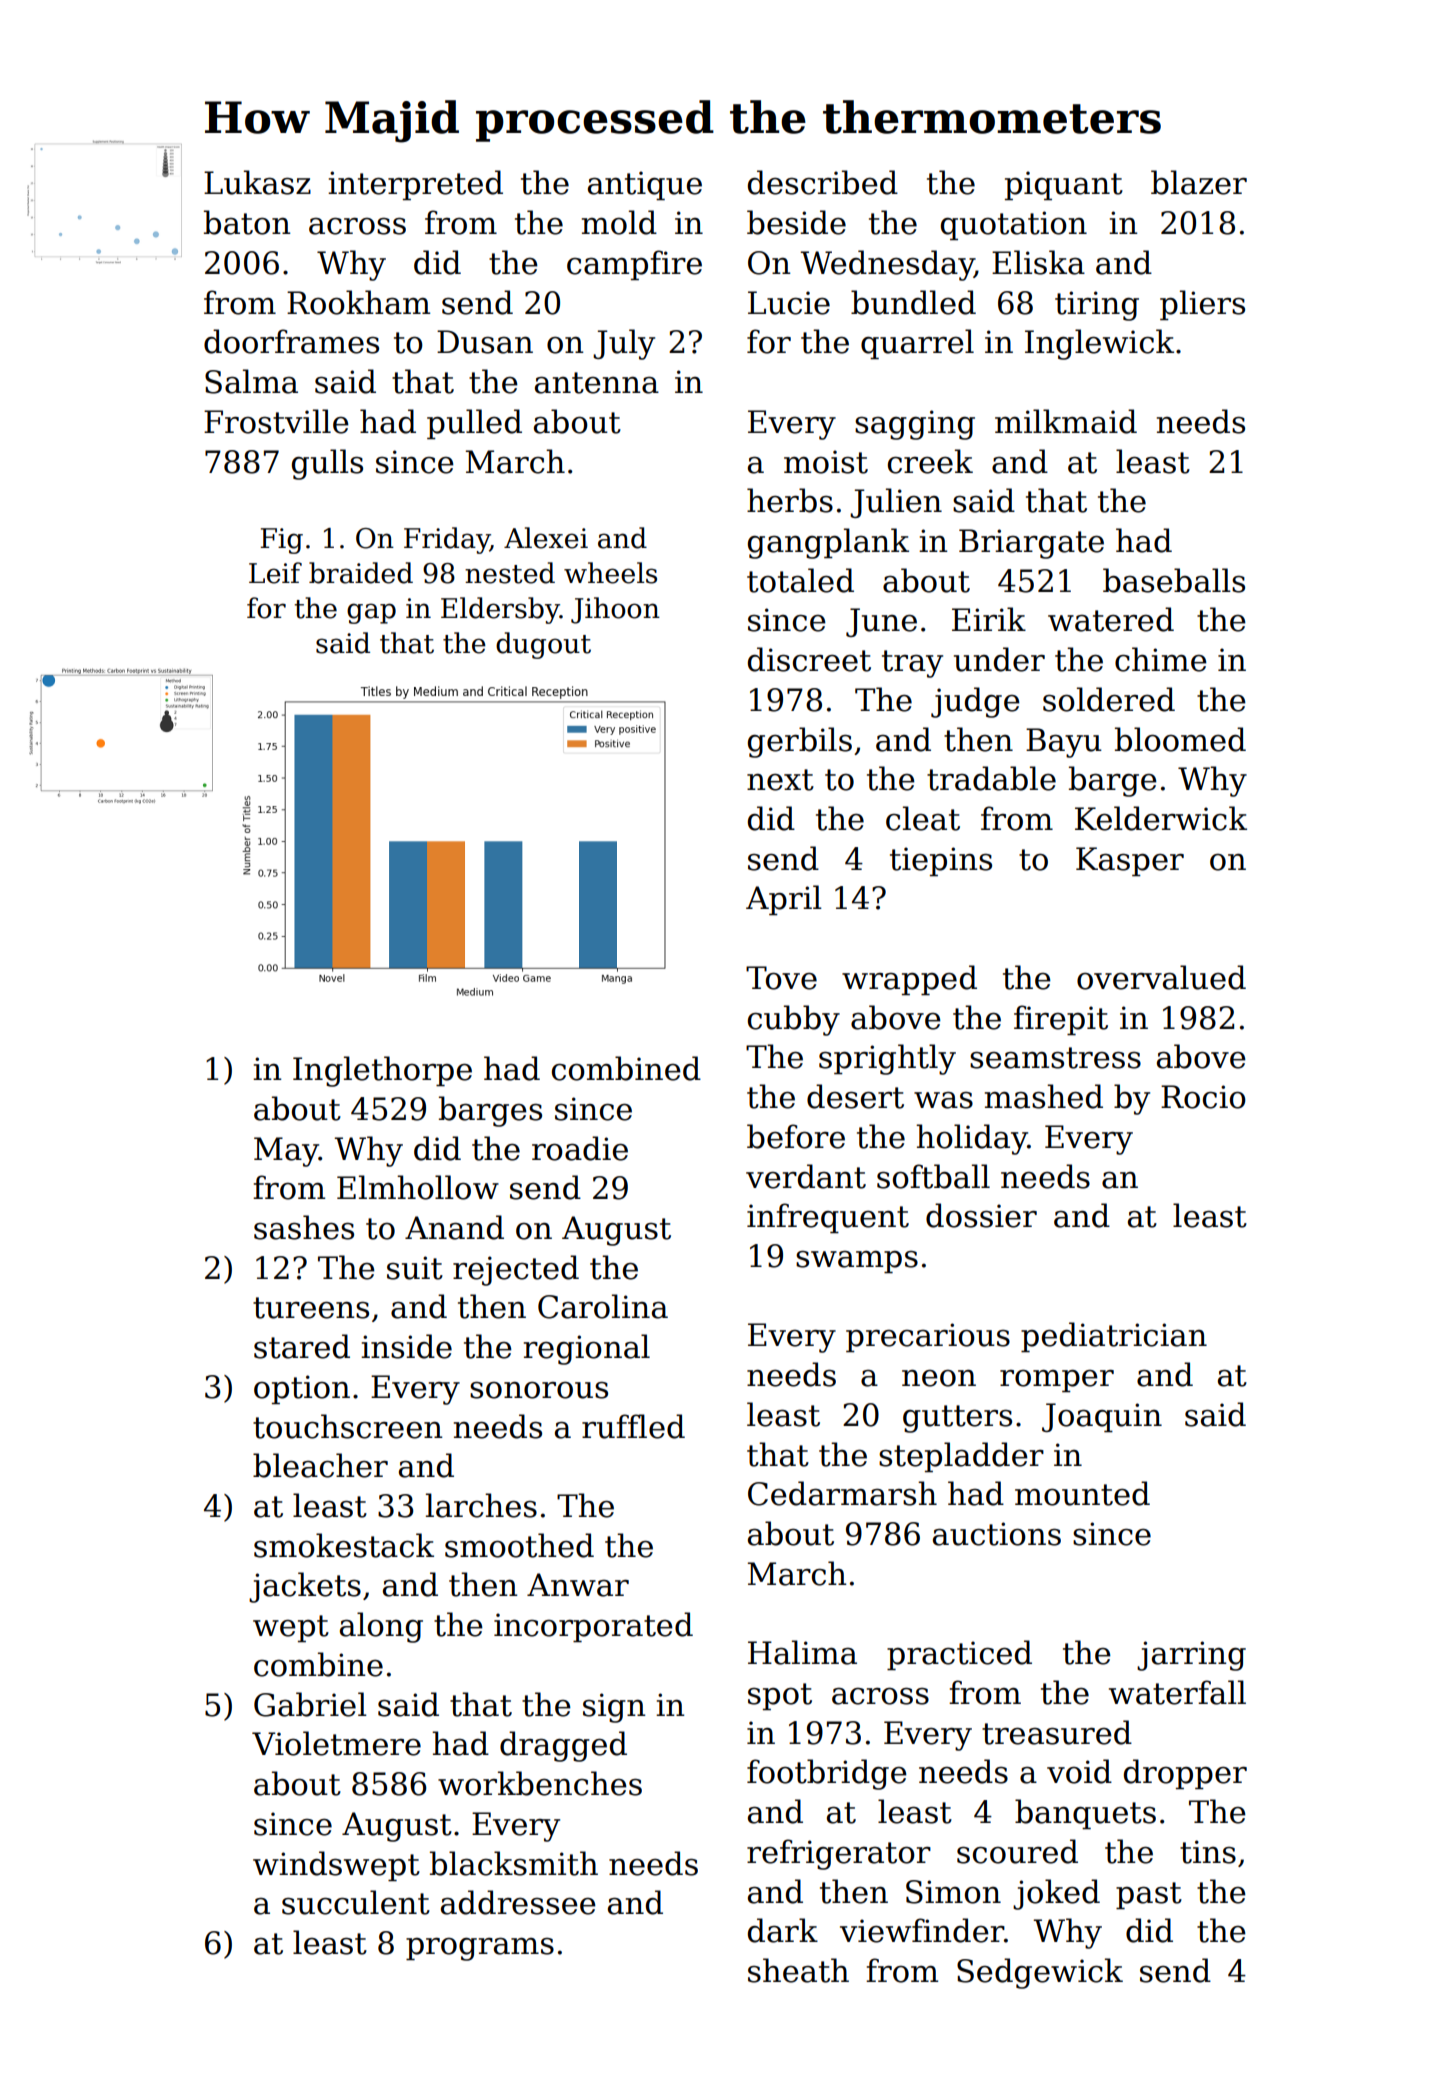 This screenshot has width=1450, height=2100. What do you see at coordinates (1180, 739) in the screenshot?
I see `bloomed` at bounding box center [1180, 739].
